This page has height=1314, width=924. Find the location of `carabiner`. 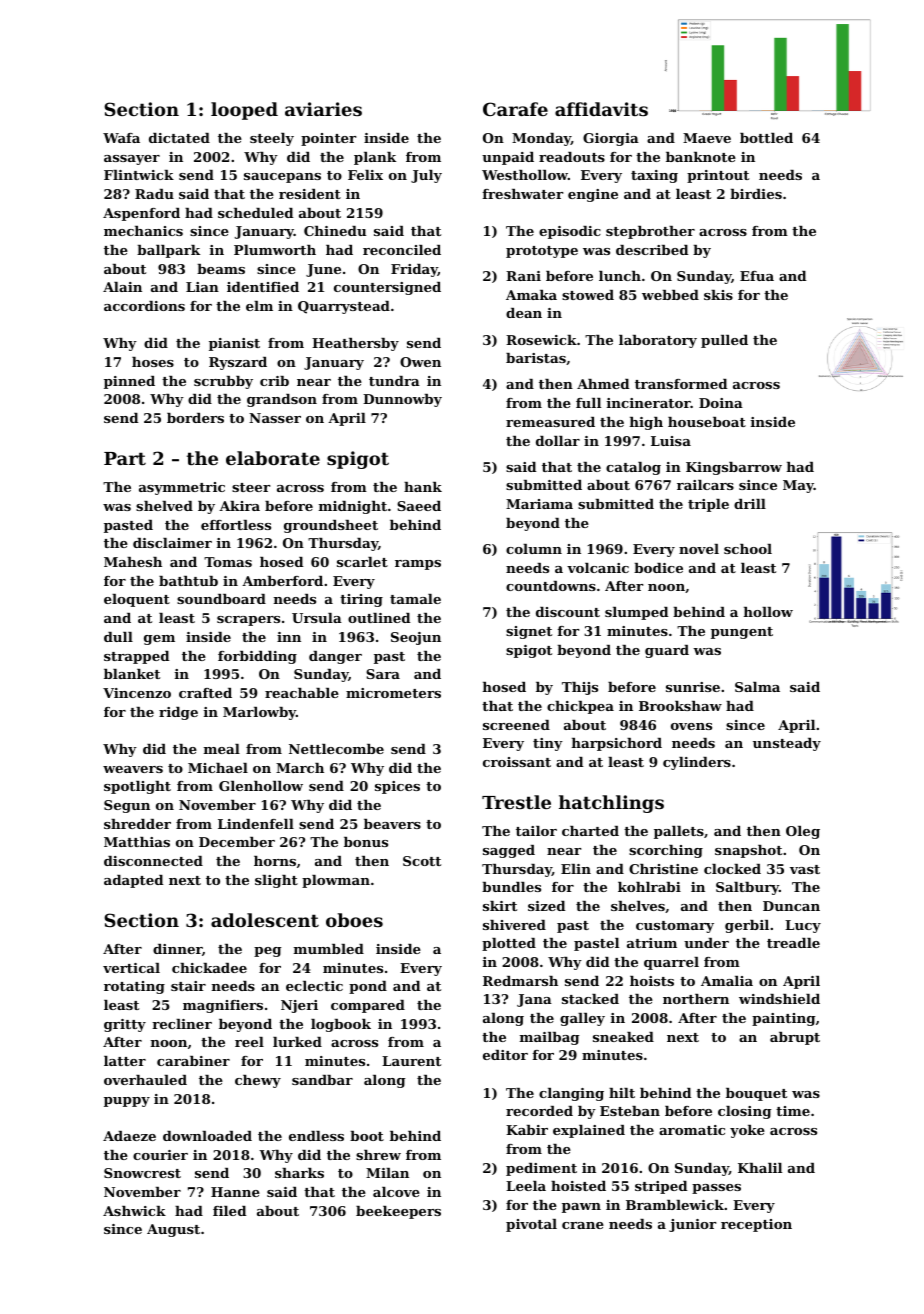

carabiner is located at coordinates (193, 1061).
